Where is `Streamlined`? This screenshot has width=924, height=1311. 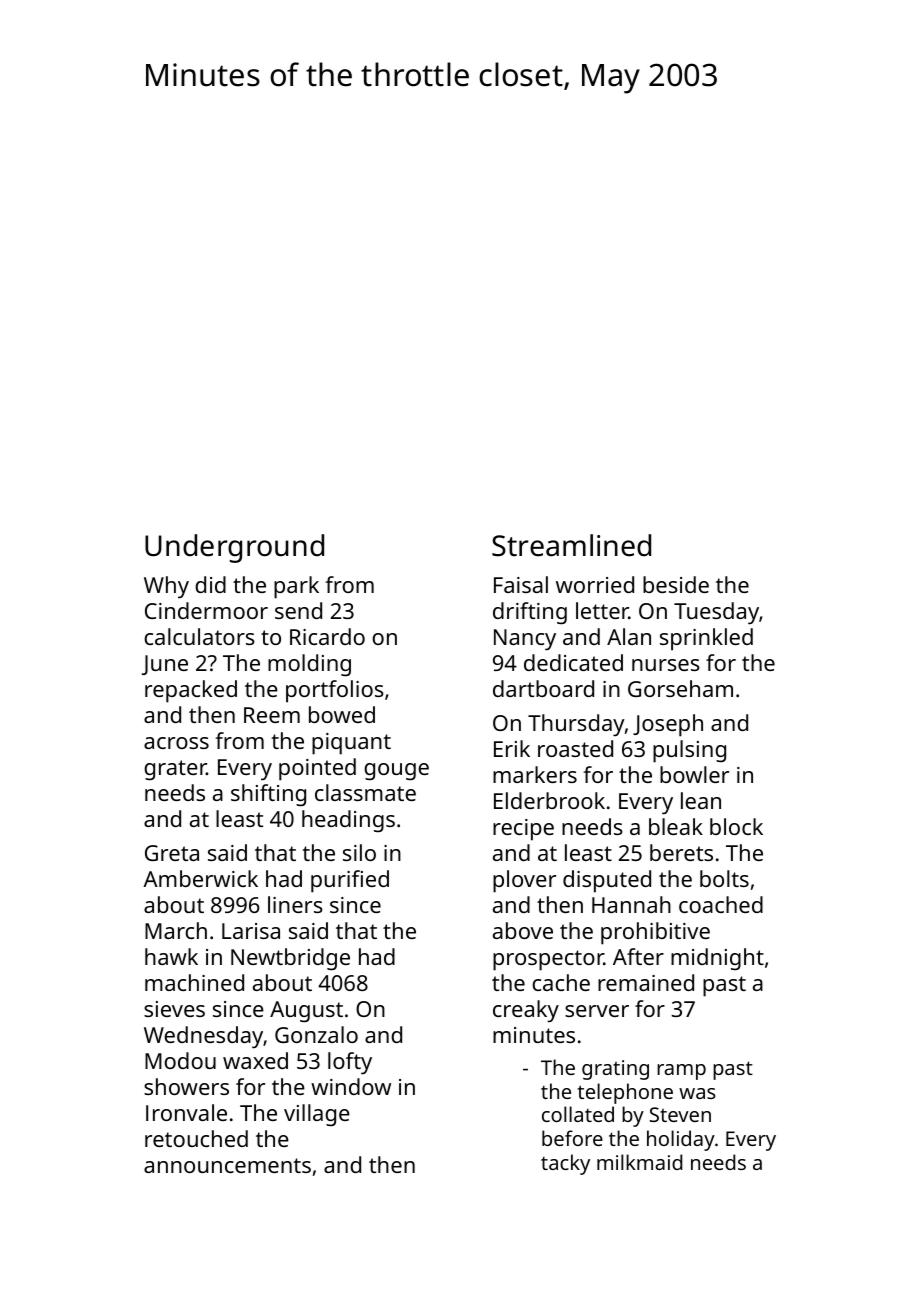
Streamlined is located at coordinates (571, 545).
